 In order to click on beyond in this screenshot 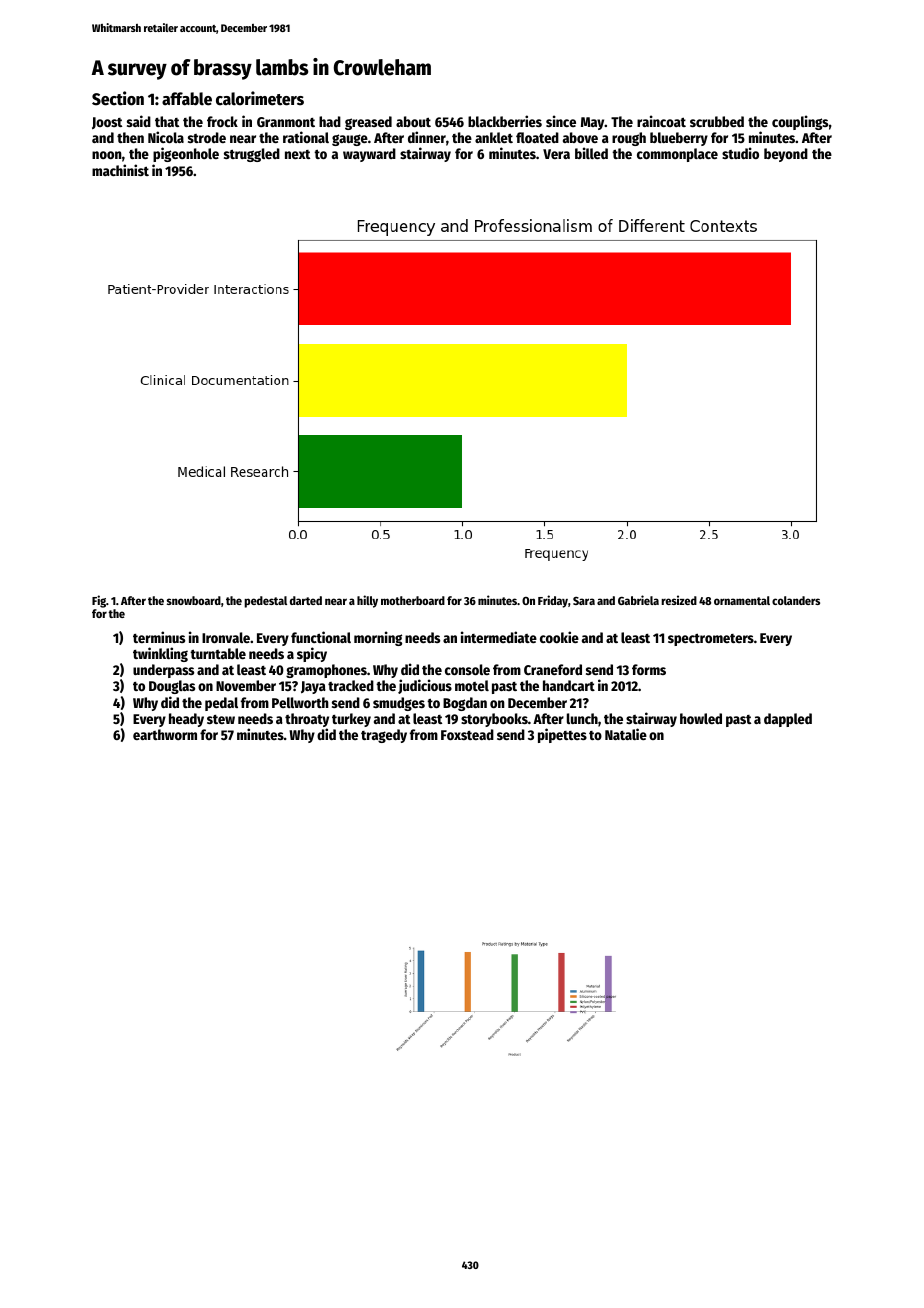, I will do `click(786, 155)`.
